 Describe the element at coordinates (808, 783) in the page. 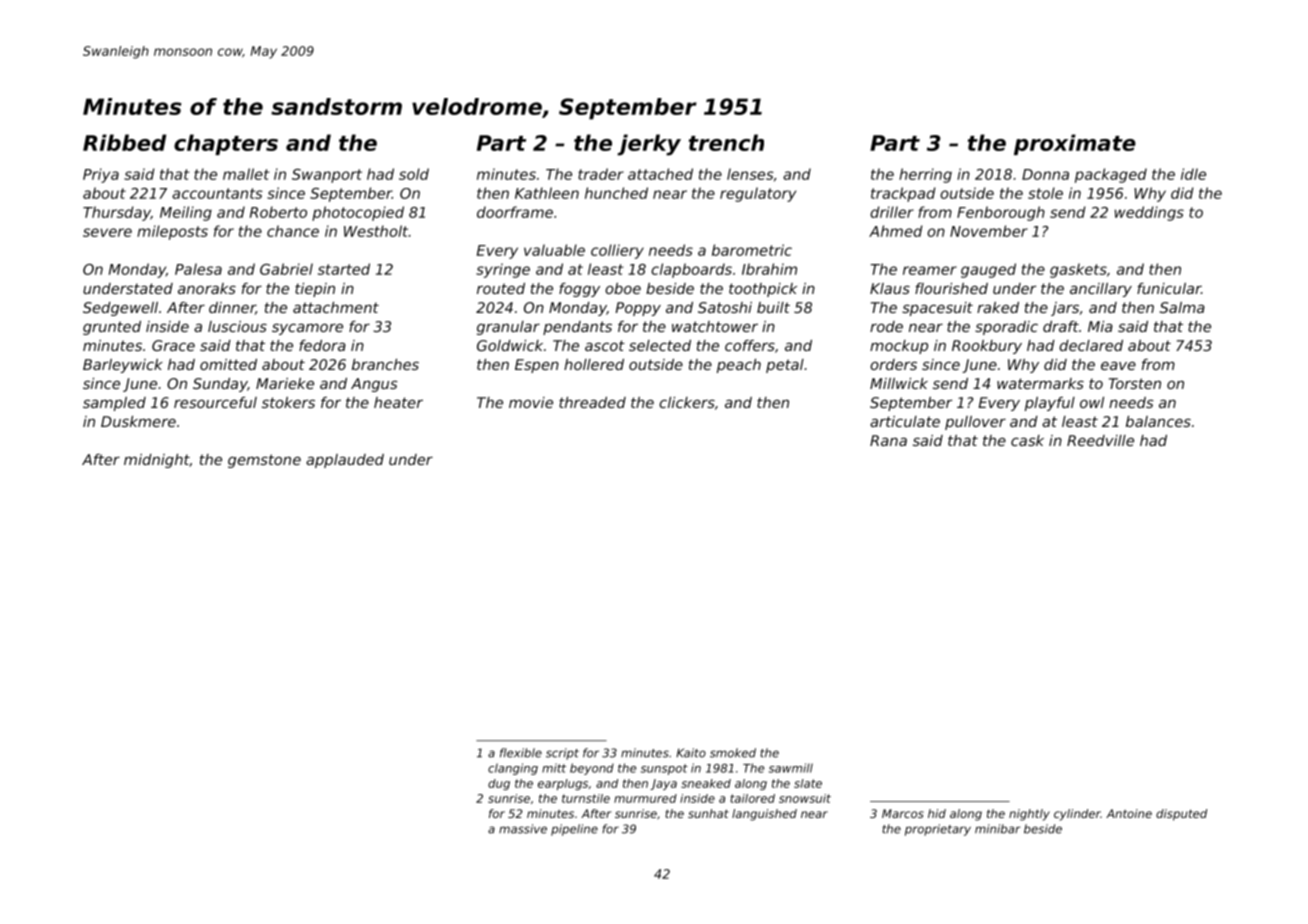

I see `slate` at that location.
